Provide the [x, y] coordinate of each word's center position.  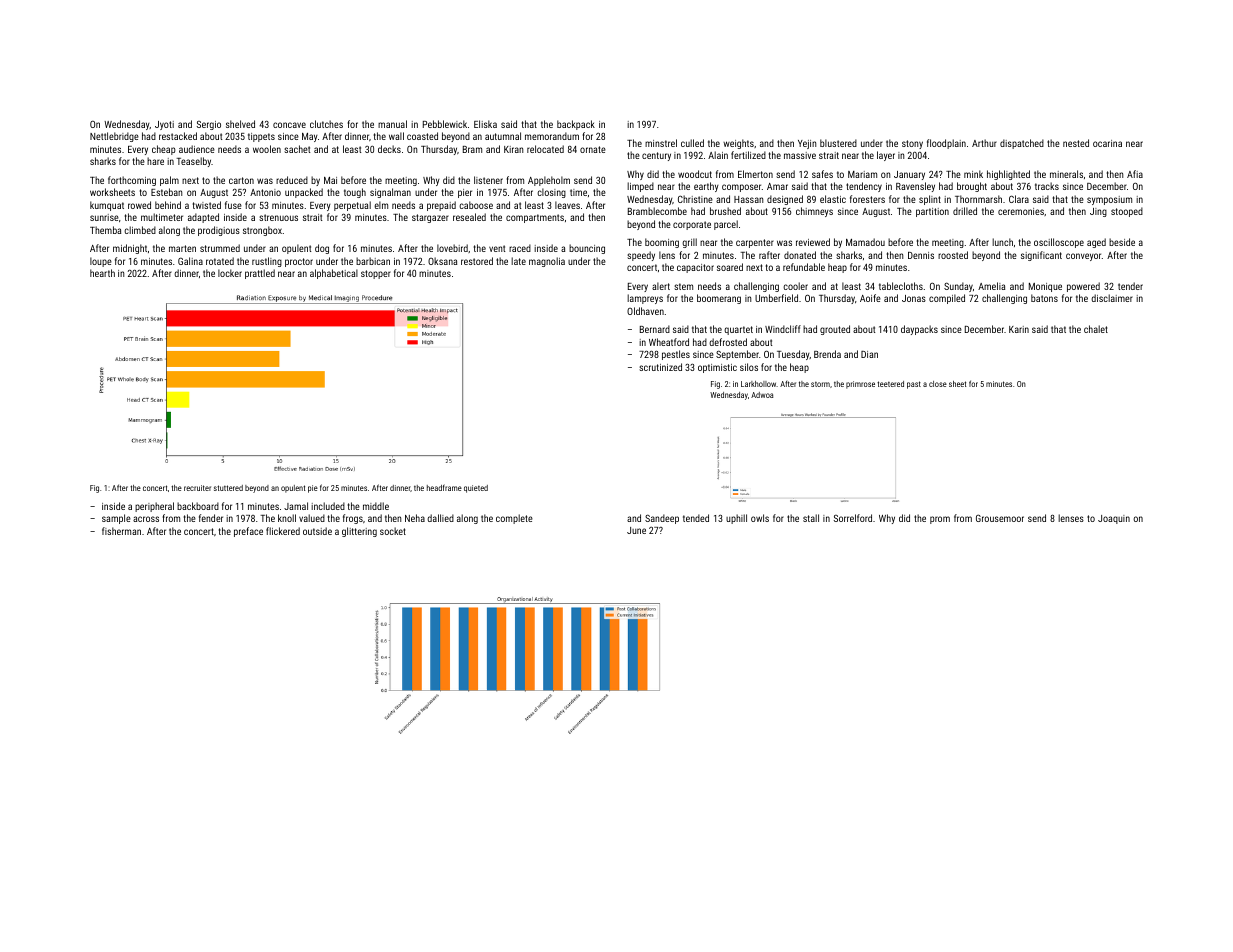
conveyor [1083, 257]
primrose [860, 385]
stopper [376, 274]
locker [230, 273]
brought [972, 187]
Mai [330, 180]
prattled [260, 274]
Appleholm [549, 181]
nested [1076, 143]
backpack [576, 125]
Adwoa [762, 395]
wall [396, 136]
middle [376, 506]
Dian [869, 354]
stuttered [228, 488]
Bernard [655, 329]
